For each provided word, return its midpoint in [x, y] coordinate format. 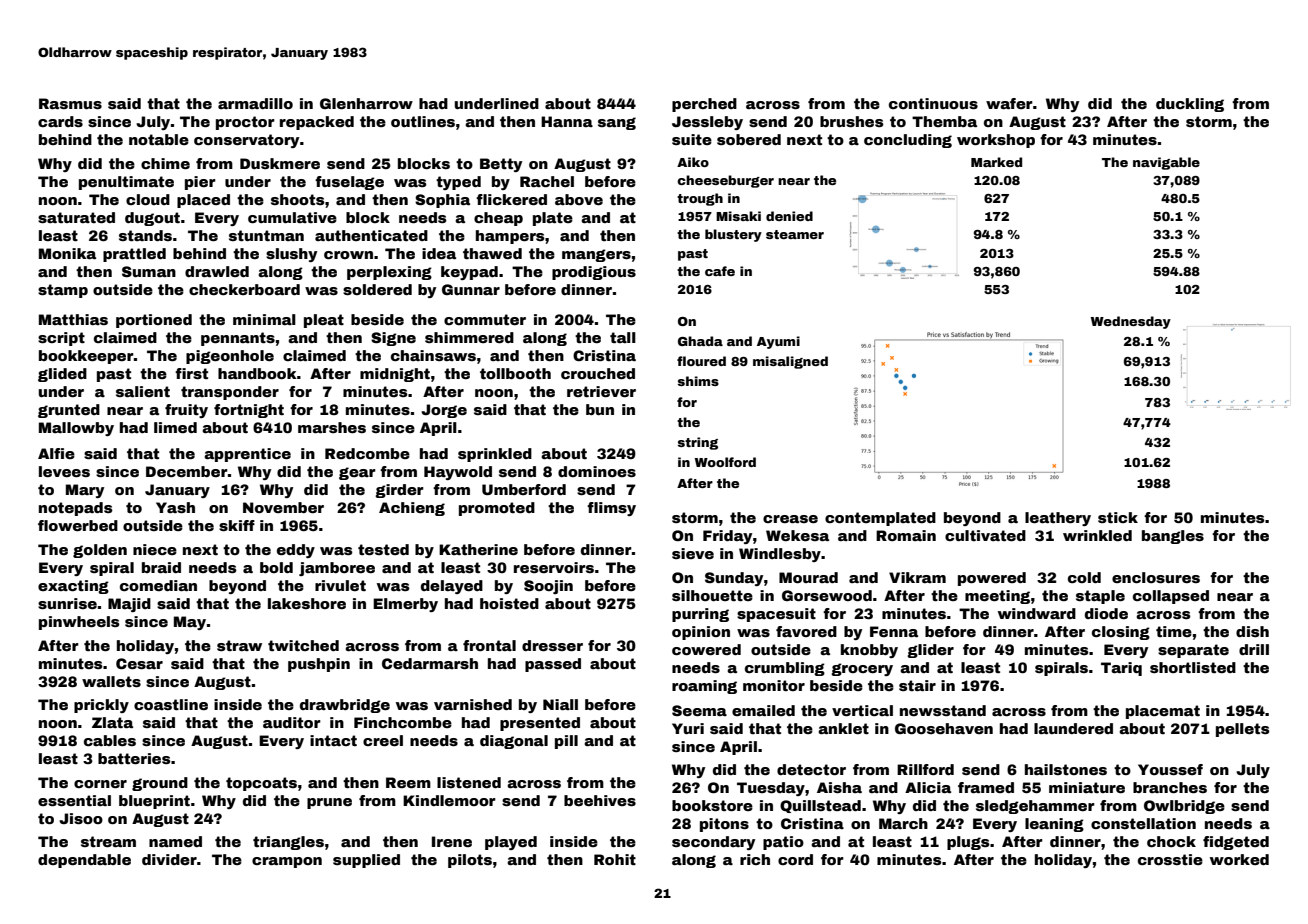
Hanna [567, 121]
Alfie [56, 453]
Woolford [725, 462]
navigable [1166, 163]
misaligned [790, 362]
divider [169, 859]
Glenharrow [366, 103]
